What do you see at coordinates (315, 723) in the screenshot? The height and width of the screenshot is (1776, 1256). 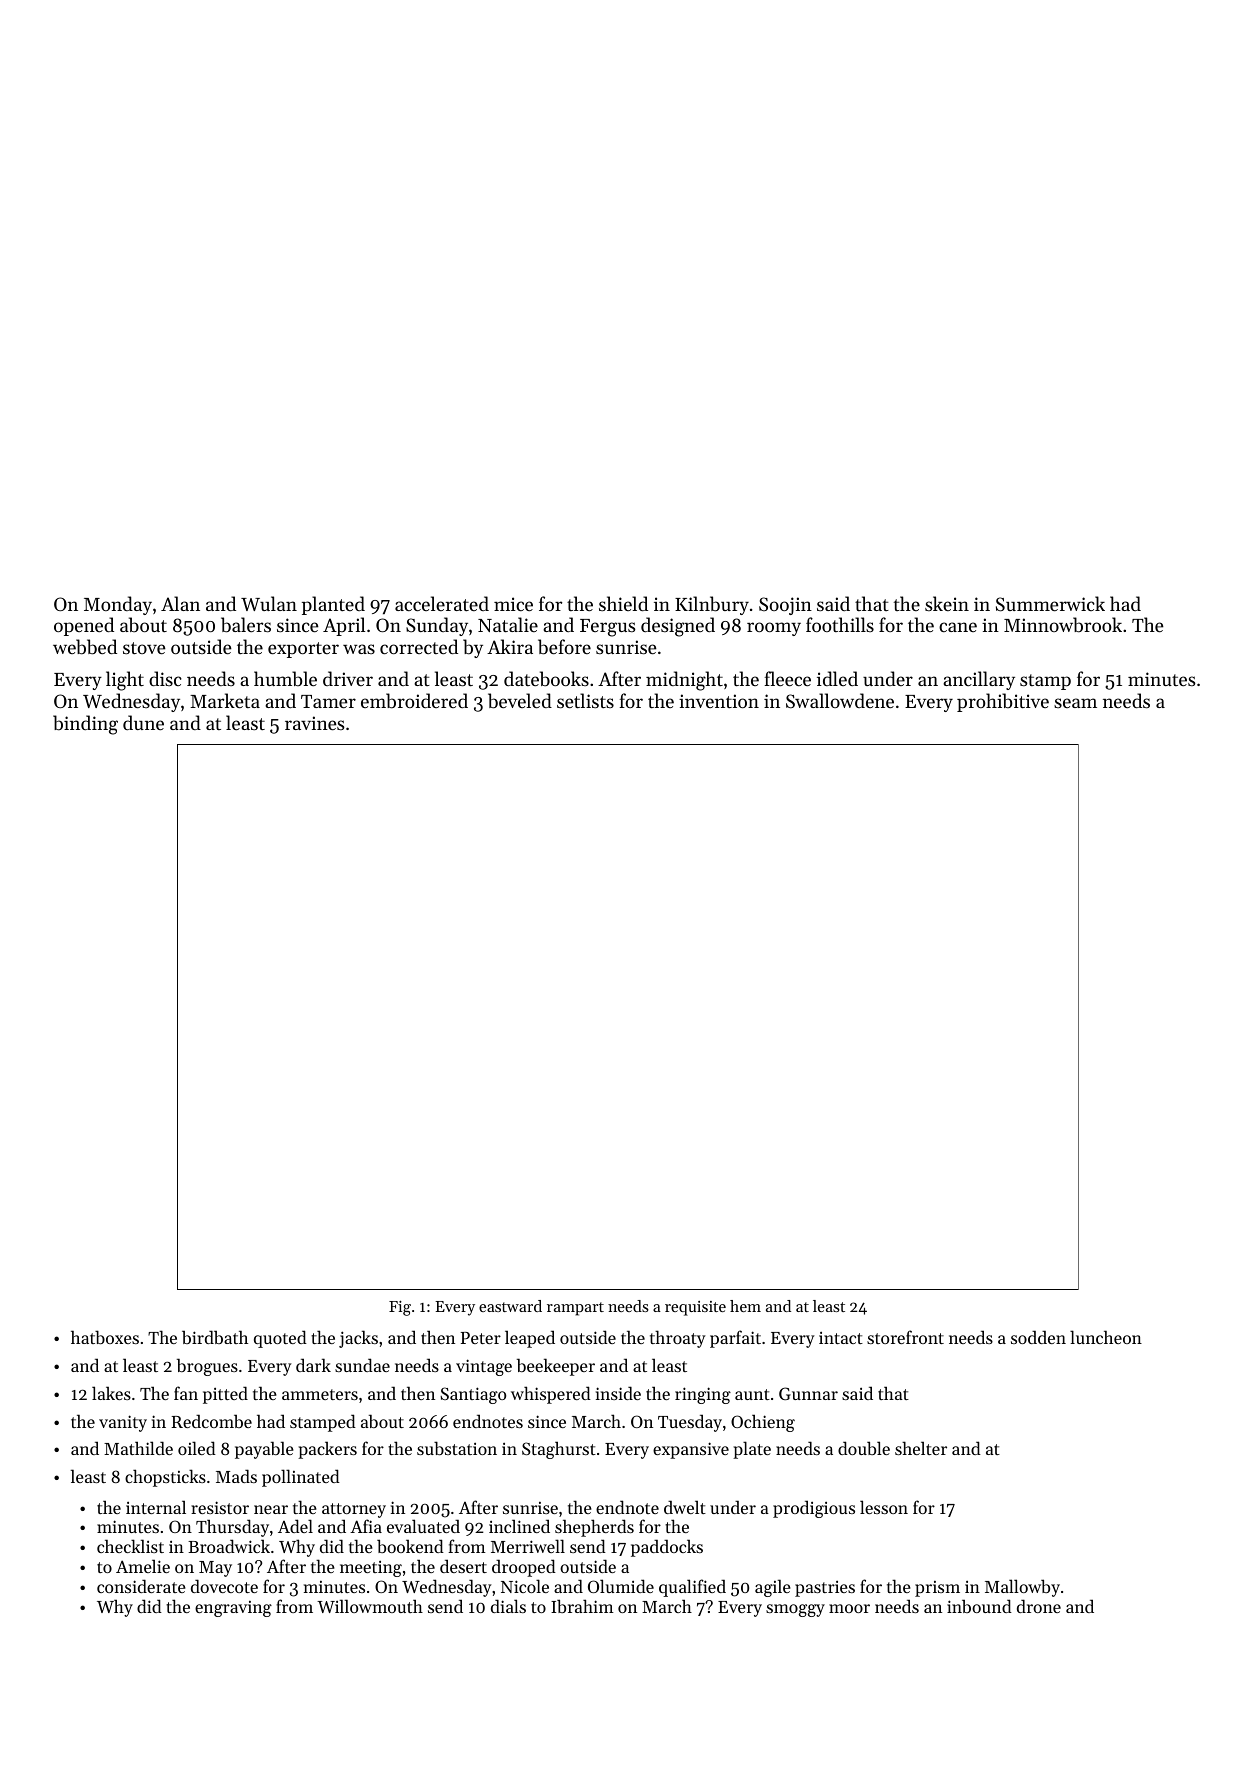 I see `ravines` at bounding box center [315, 723].
